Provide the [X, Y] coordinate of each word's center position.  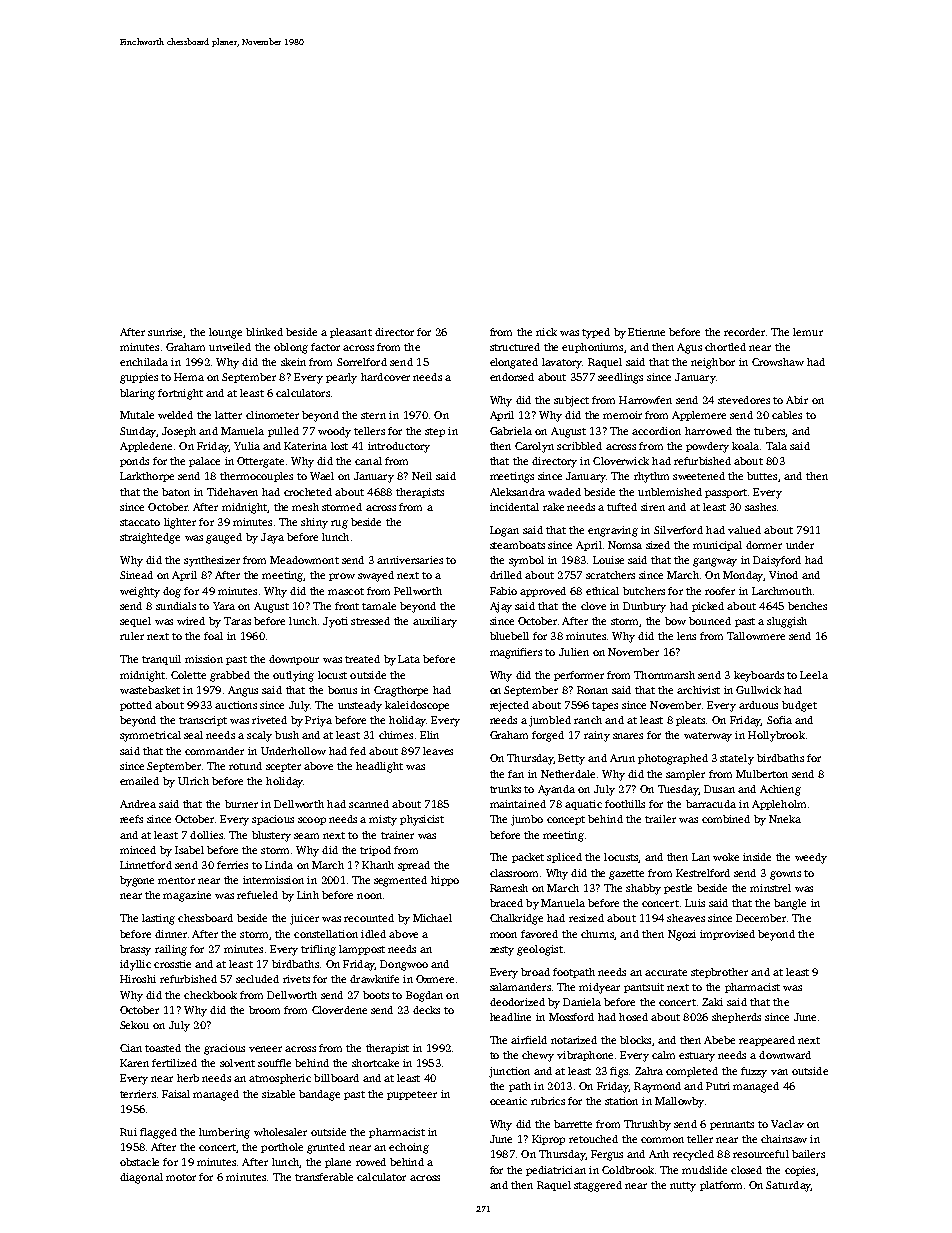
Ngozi [682, 935]
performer [579, 676]
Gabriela [511, 431]
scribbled [579, 446]
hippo [445, 881]
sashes [760, 507]
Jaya [272, 538]
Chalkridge [516, 919]
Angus [243, 691]
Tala [776, 446]
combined [726, 819]
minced [138, 850]
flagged [158, 1133]
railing [171, 950]
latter [228, 415]
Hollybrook [776, 736]
